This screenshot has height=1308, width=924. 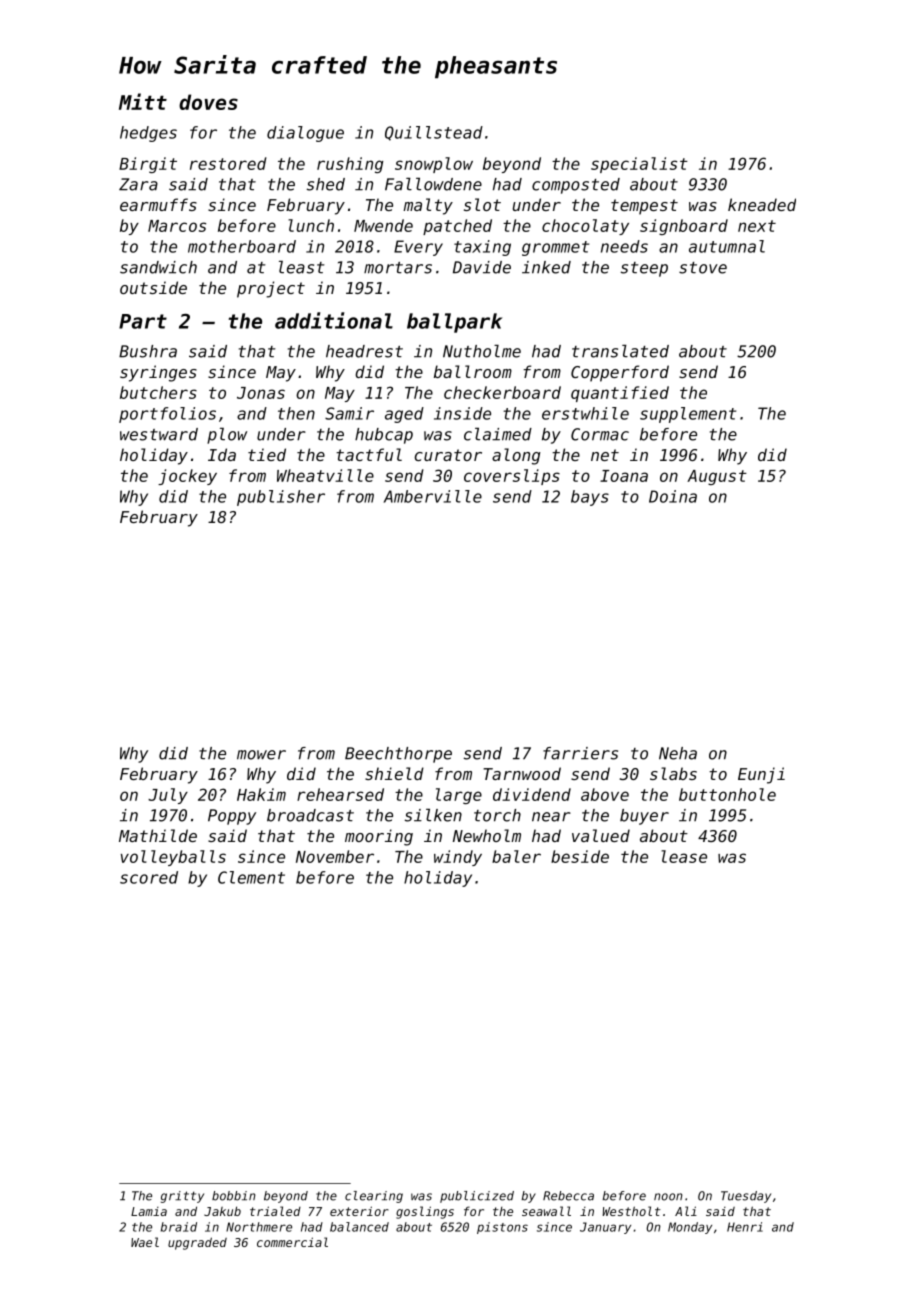 What do you see at coordinates (350, 165) in the screenshot?
I see `rushing` at bounding box center [350, 165].
